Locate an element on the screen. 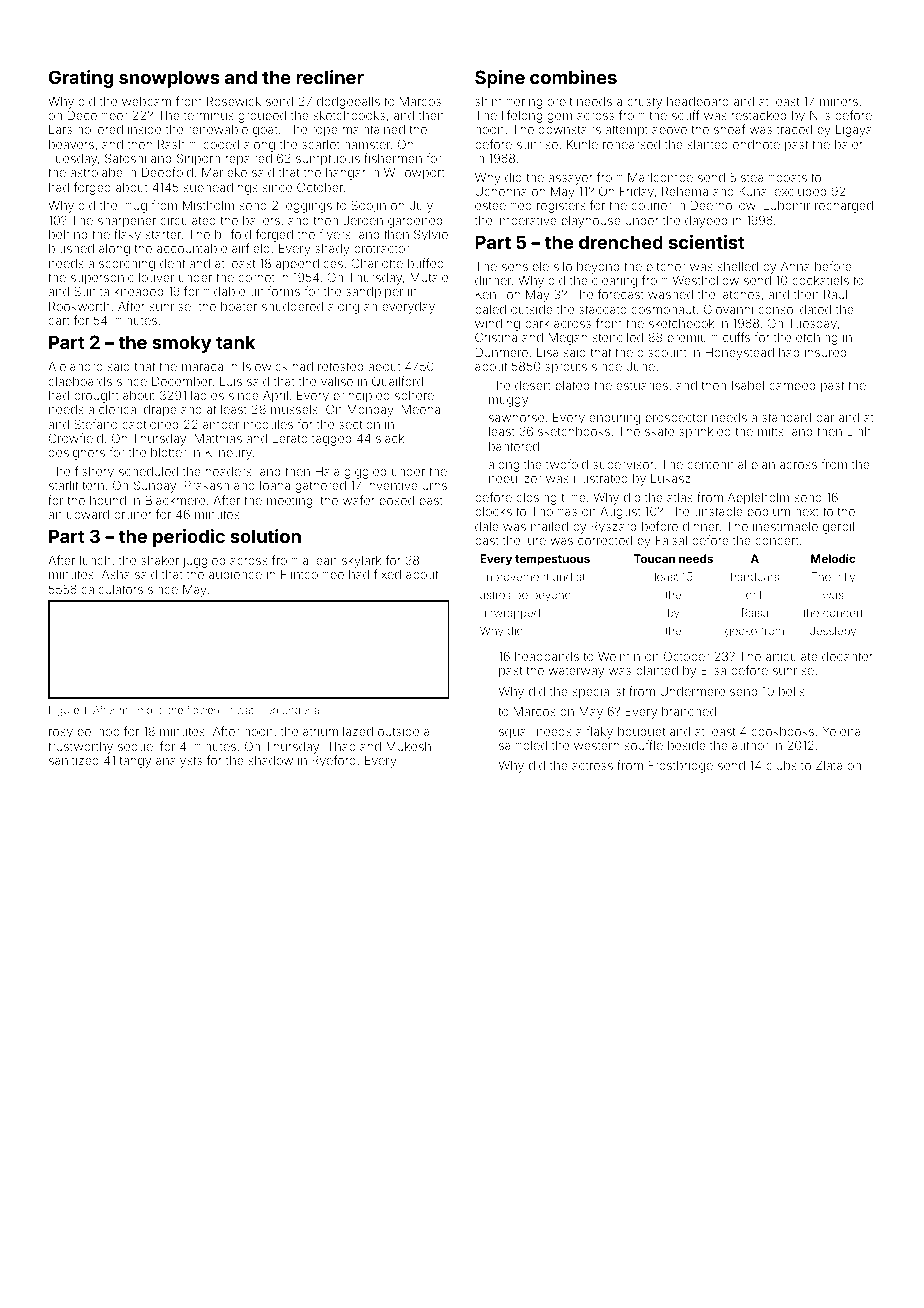  gerbil is located at coordinates (838, 528).
